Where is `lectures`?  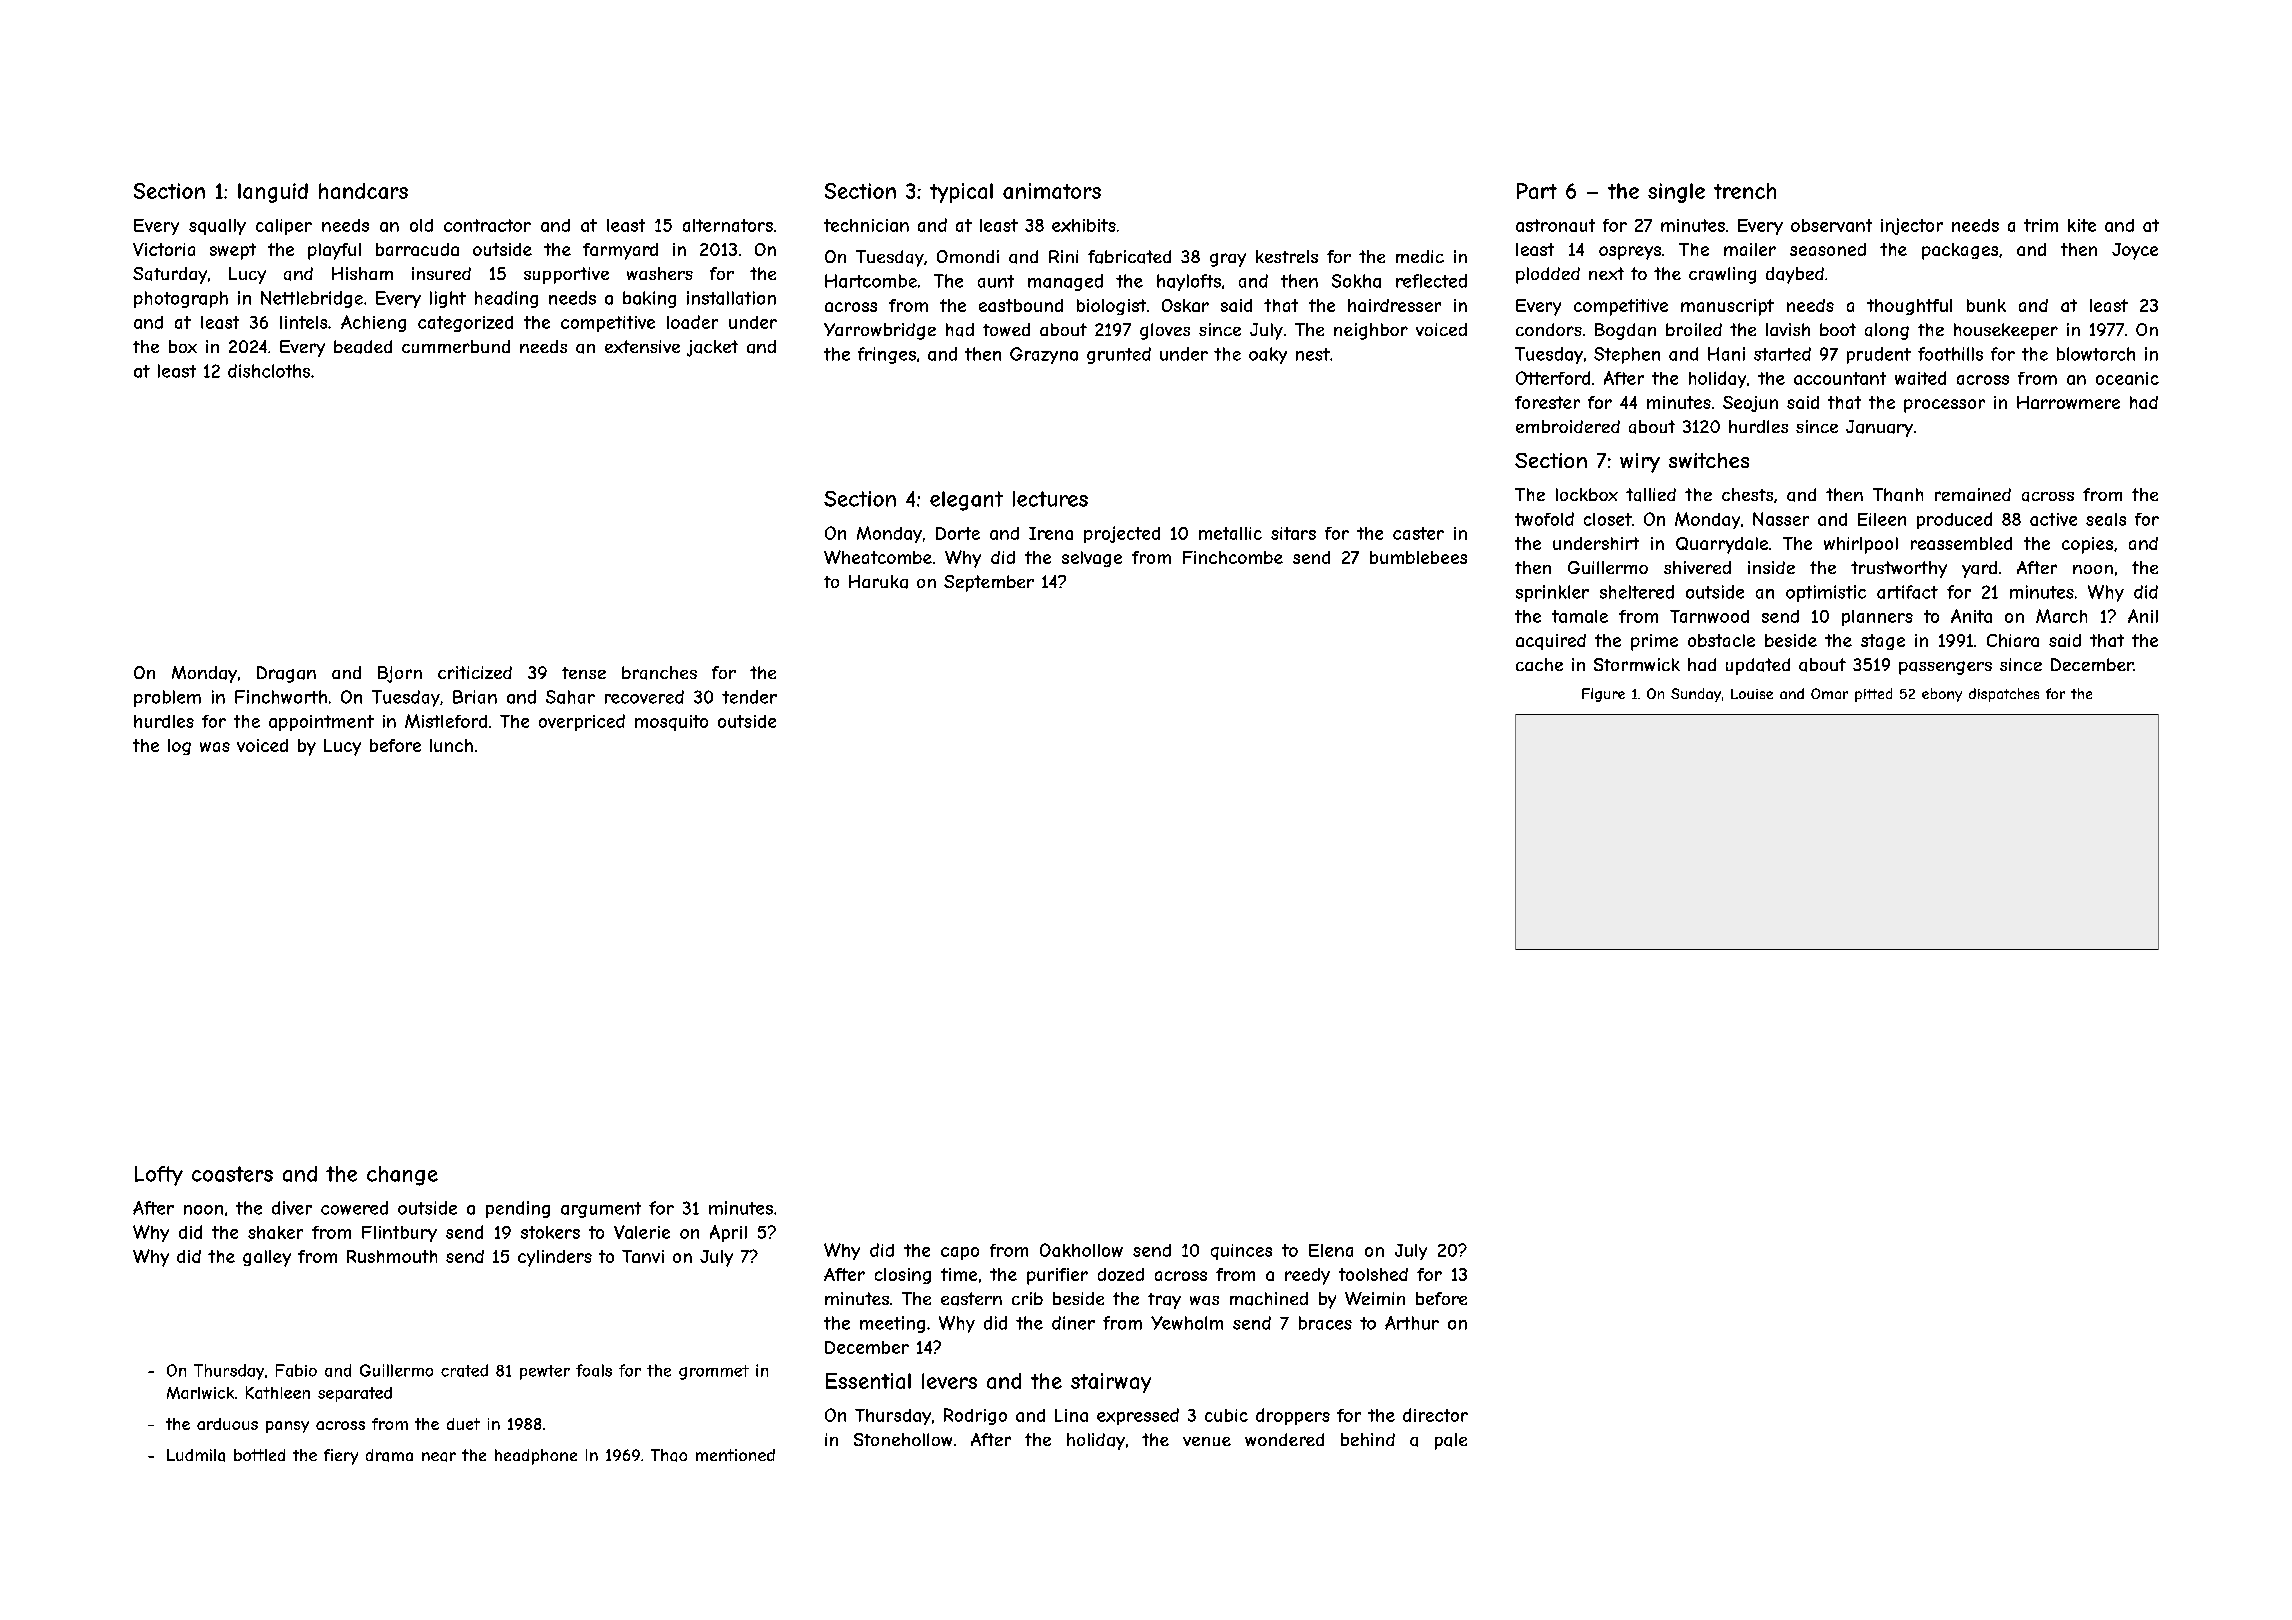
lectures is located at coordinates (1050, 499).
